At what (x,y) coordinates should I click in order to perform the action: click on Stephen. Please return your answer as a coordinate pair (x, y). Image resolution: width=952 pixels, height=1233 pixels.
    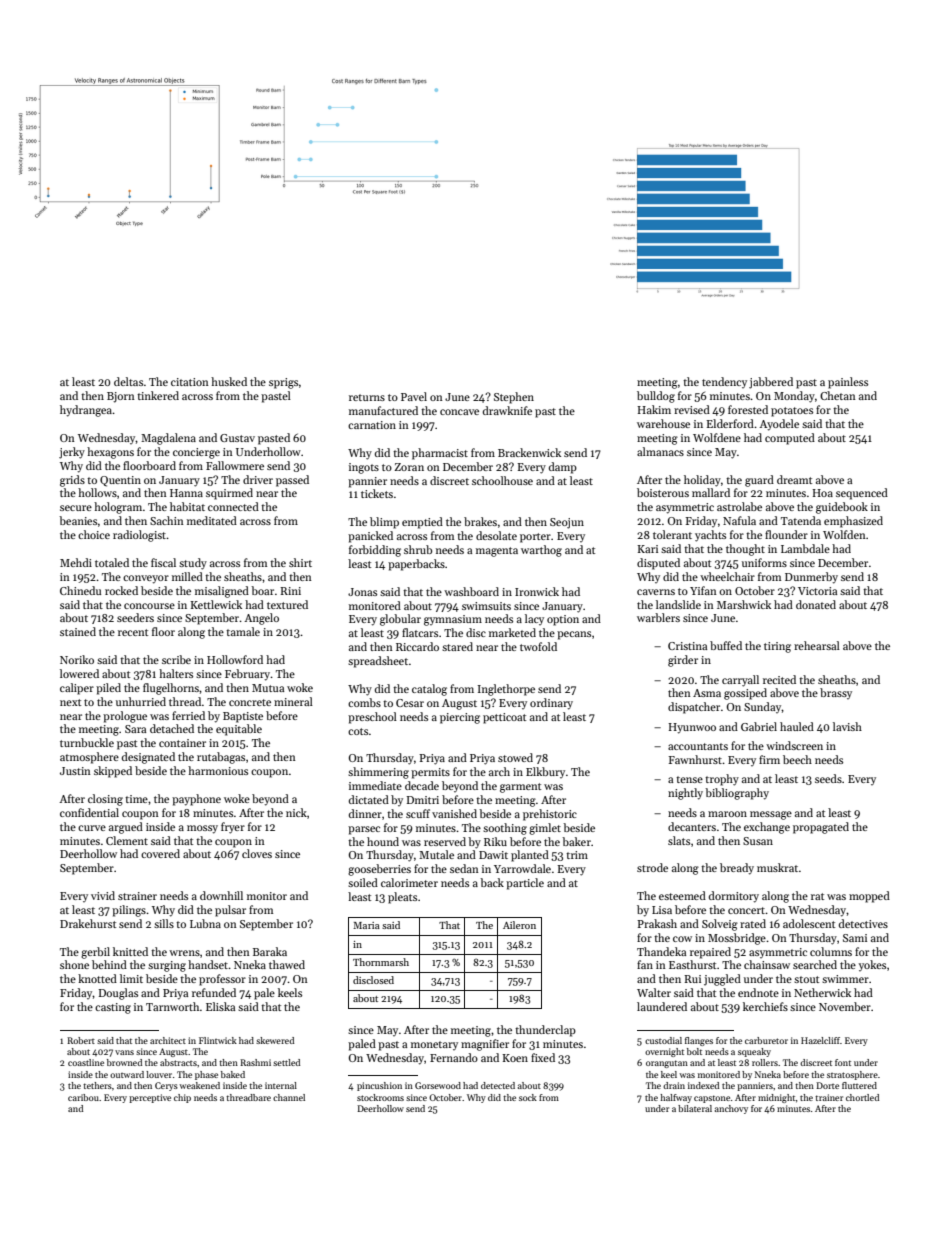
    Looking at the image, I should click on (514, 398).
